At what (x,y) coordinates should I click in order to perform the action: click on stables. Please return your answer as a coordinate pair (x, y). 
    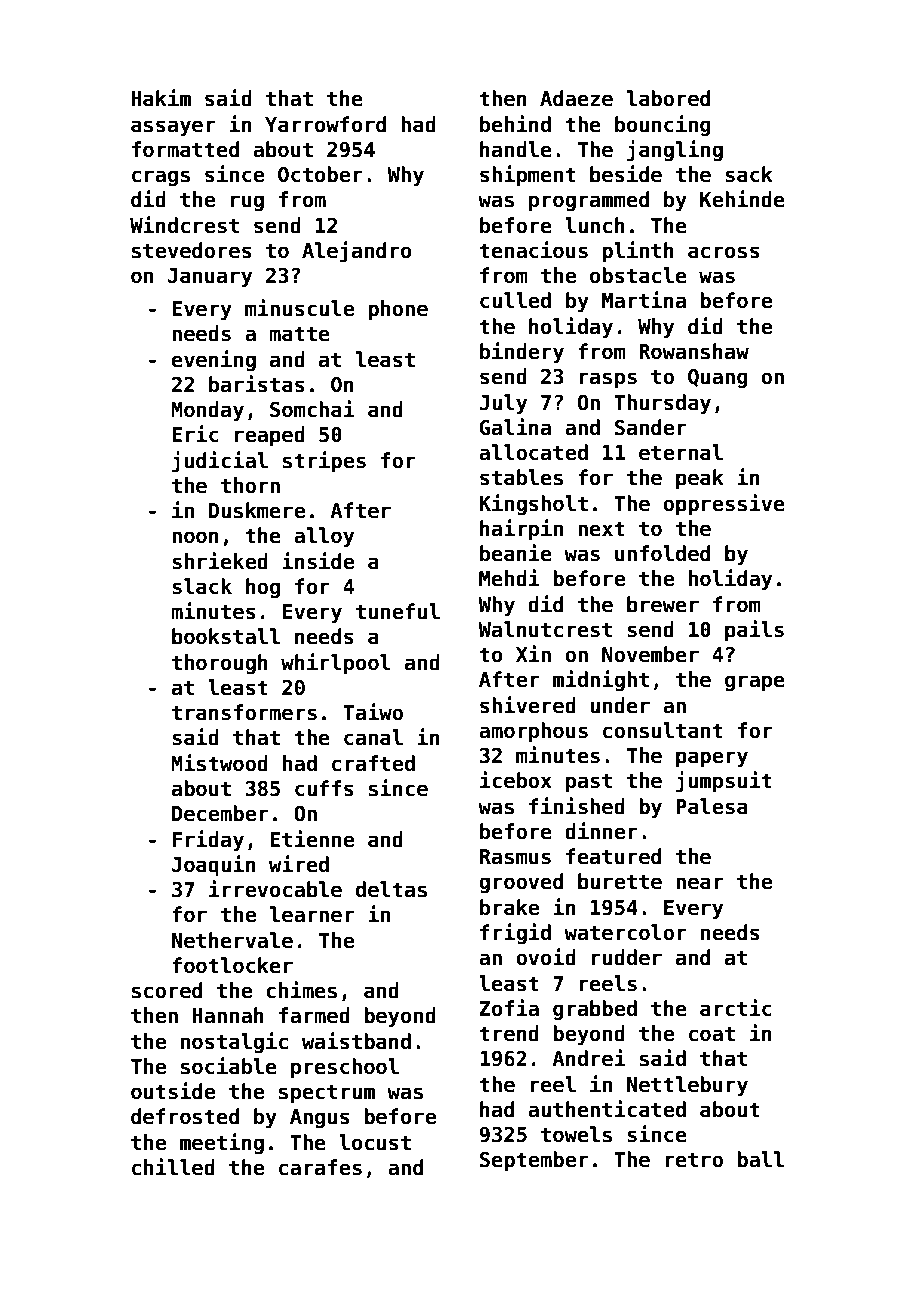
    Looking at the image, I should click on (521, 477).
